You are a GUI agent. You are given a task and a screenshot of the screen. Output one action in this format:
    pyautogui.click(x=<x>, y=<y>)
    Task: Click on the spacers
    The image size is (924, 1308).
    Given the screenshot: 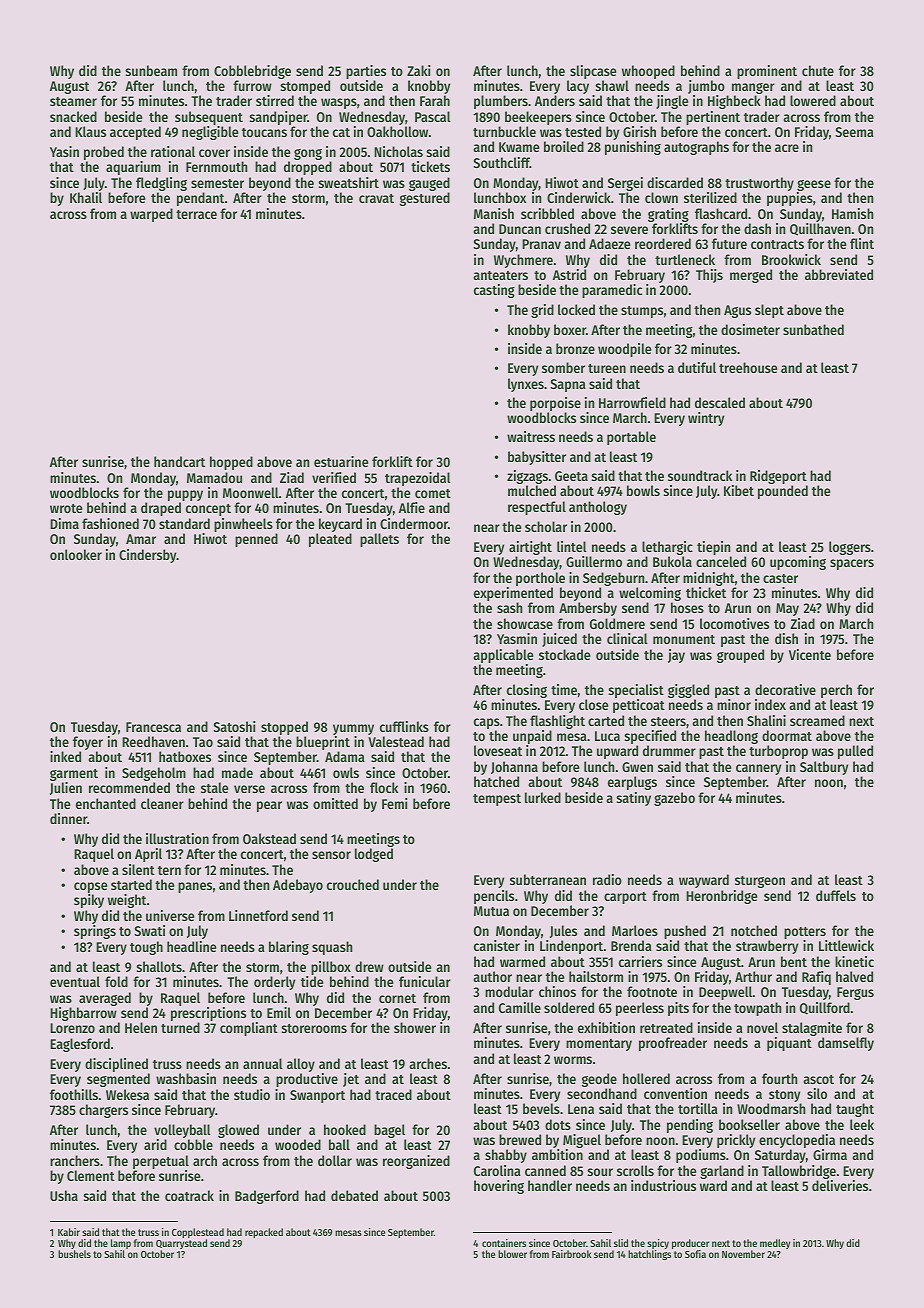 What is the action you would take?
    pyautogui.click(x=852, y=564)
